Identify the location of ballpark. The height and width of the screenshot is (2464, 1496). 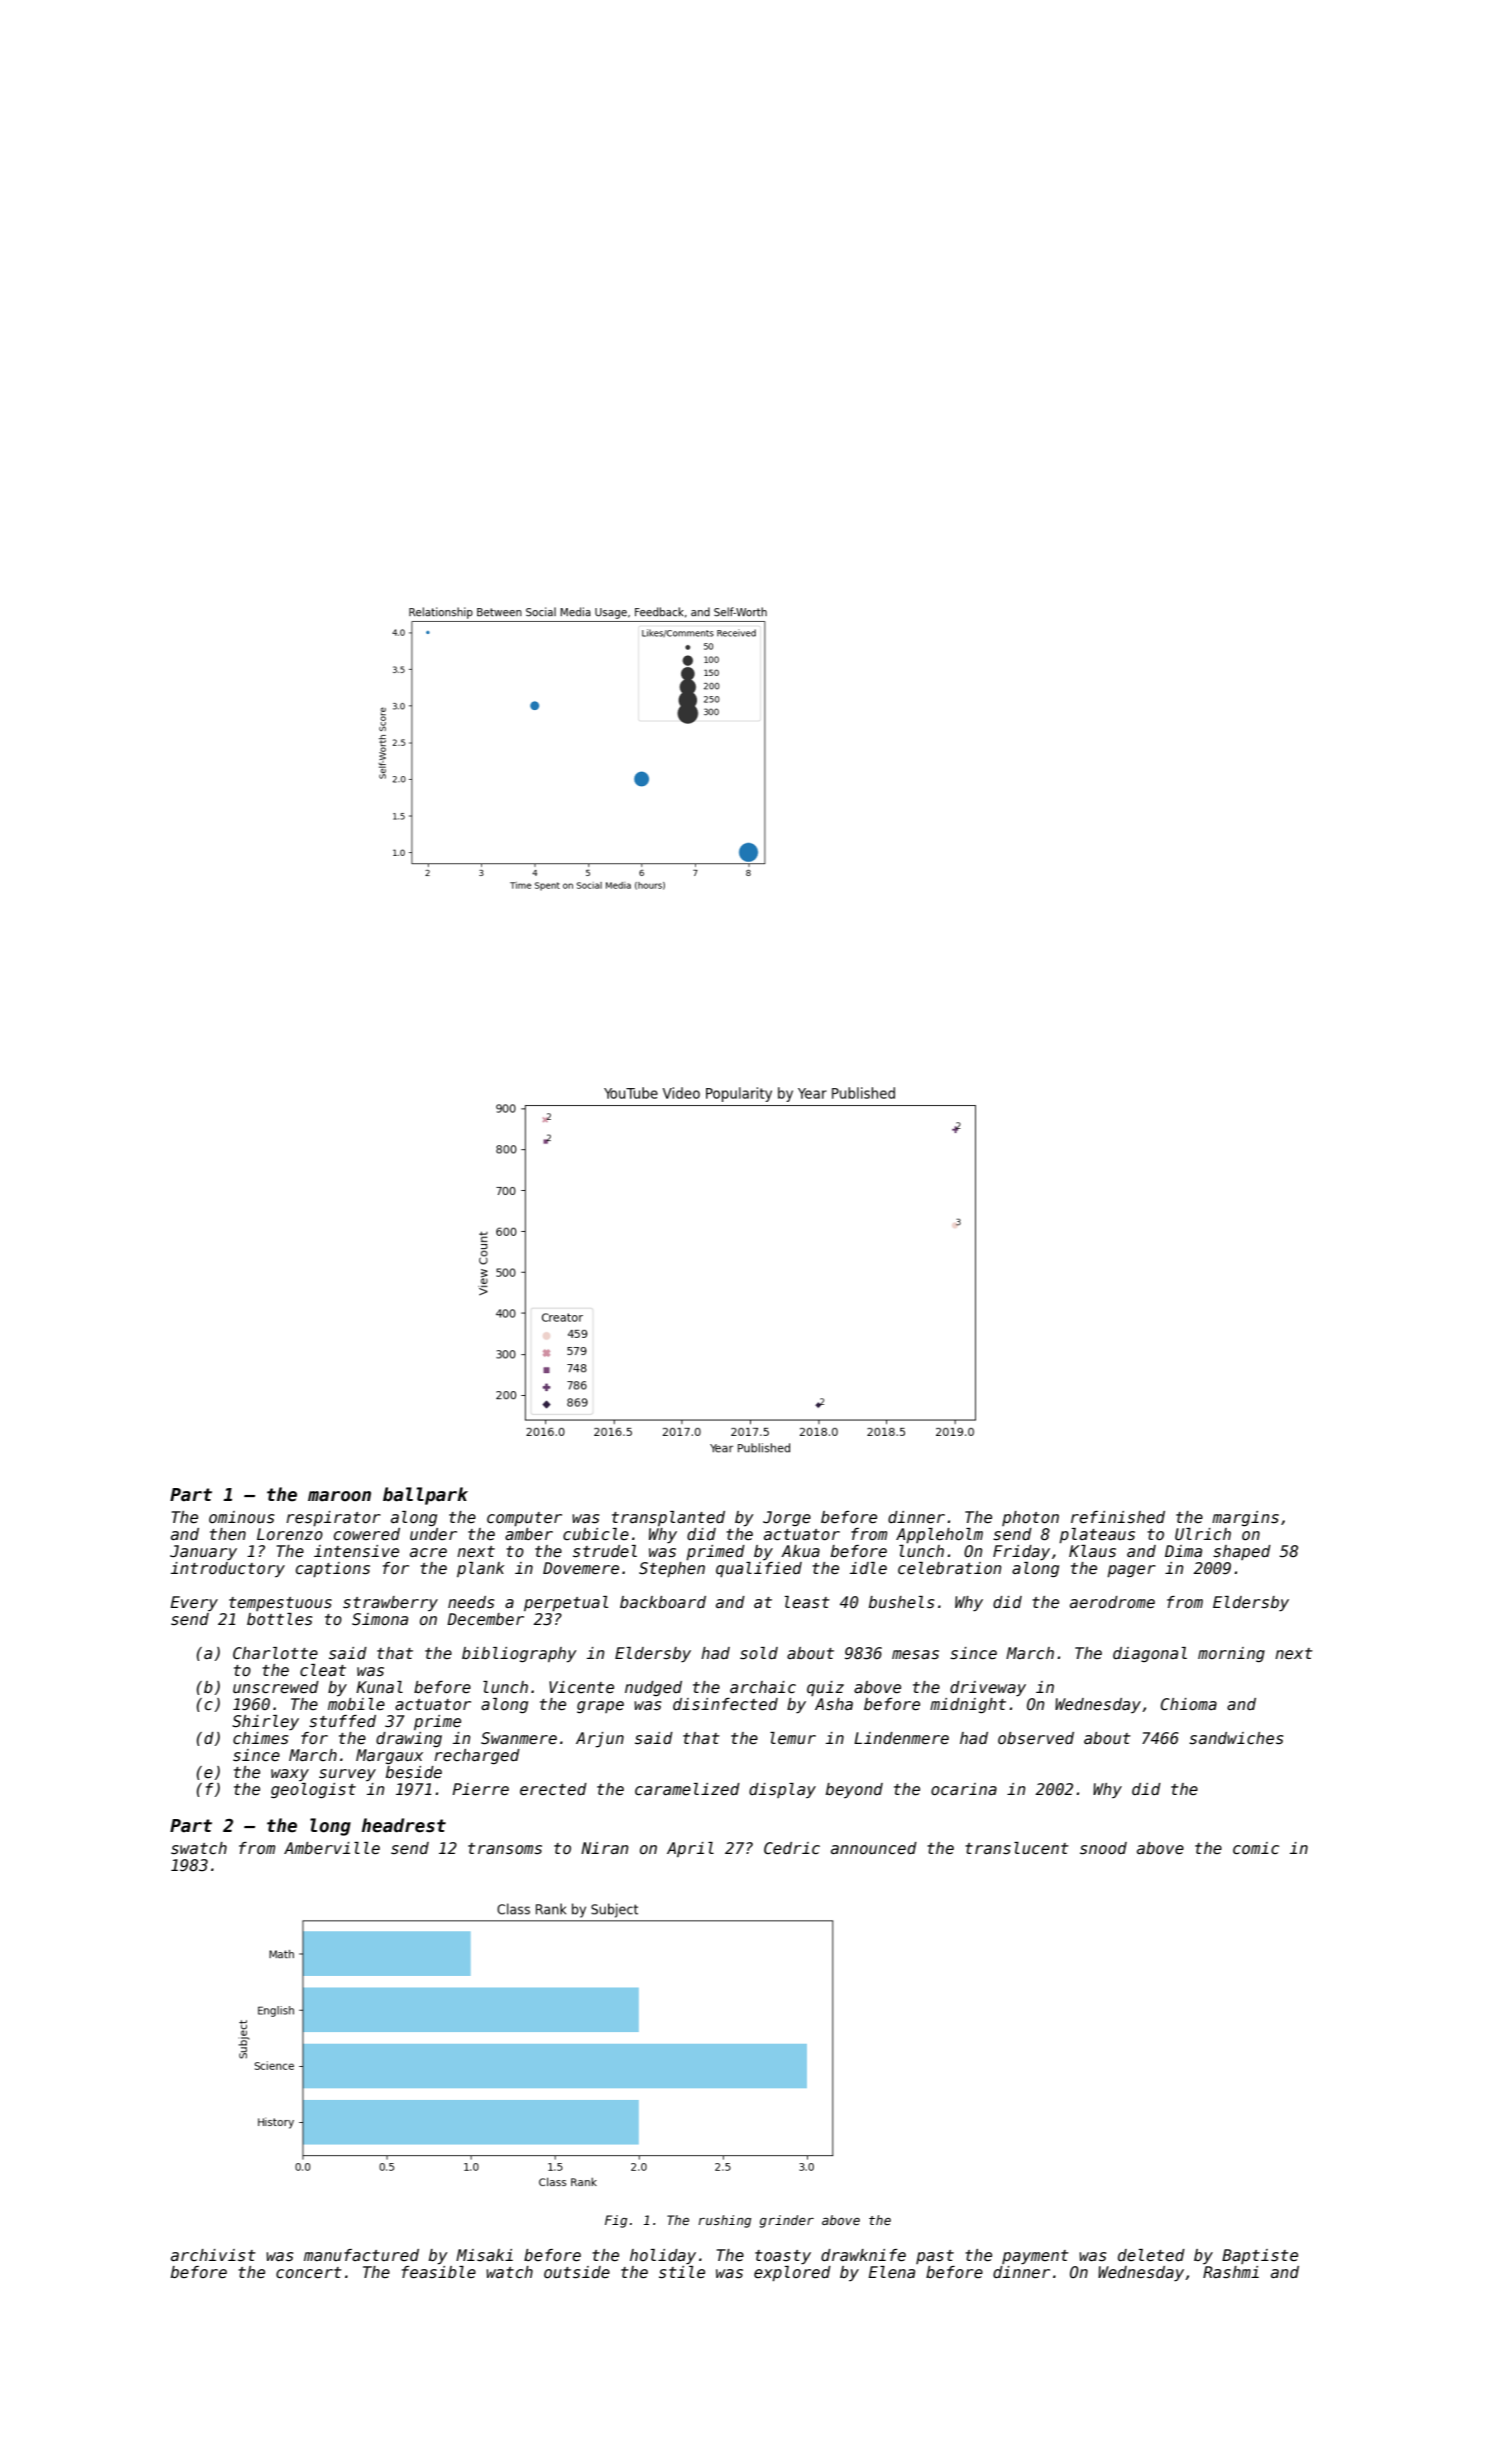
(425, 1496).
